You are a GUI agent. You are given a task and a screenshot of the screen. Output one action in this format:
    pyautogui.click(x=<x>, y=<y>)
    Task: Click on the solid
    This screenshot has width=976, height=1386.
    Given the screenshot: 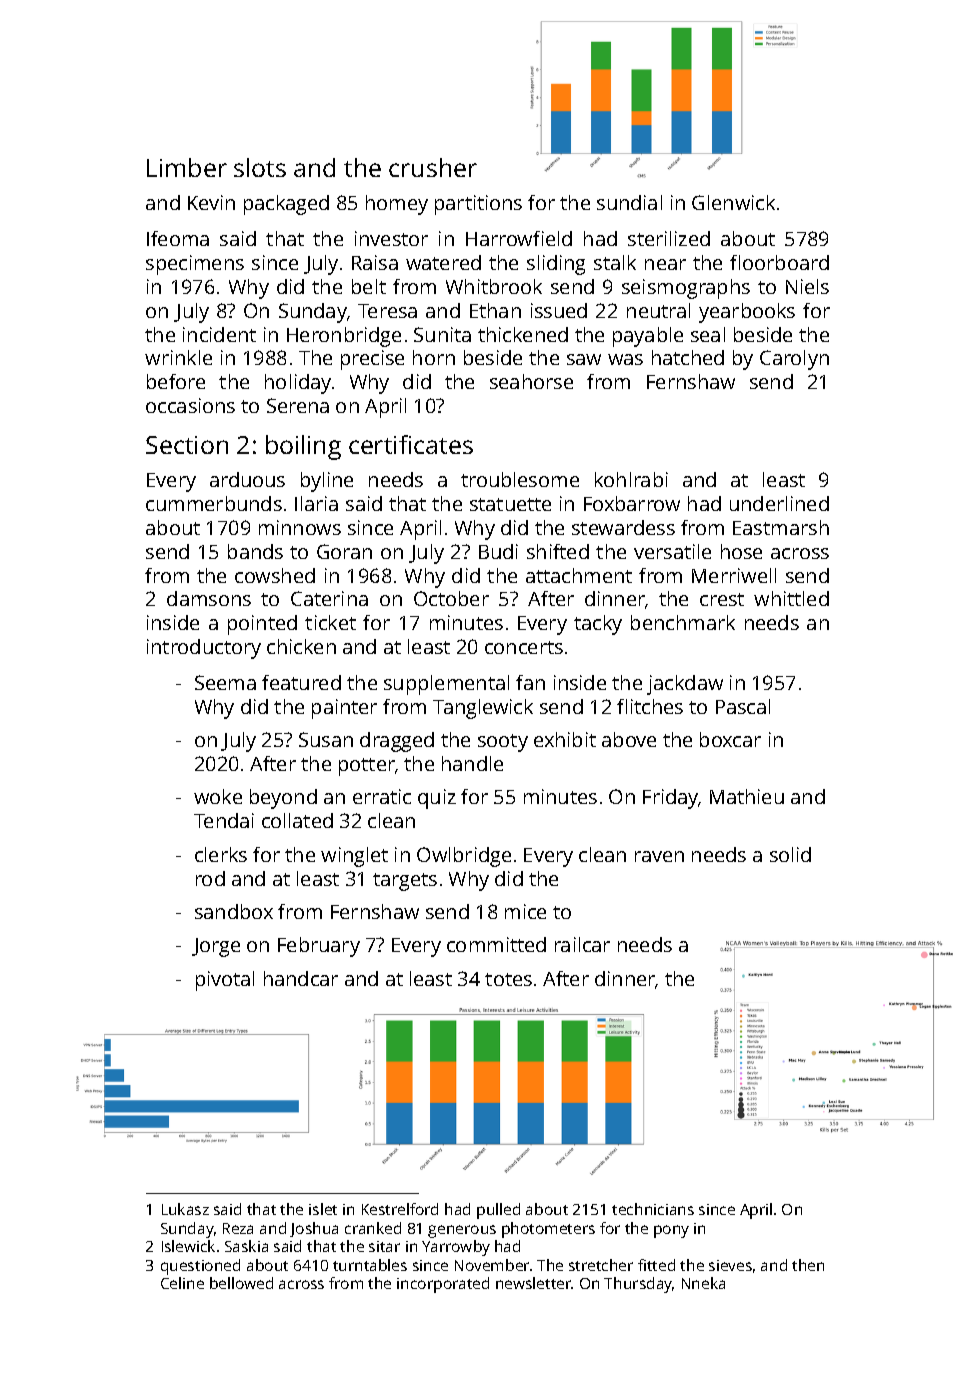 What is the action you would take?
    pyautogui.click(x=790, y=854)
